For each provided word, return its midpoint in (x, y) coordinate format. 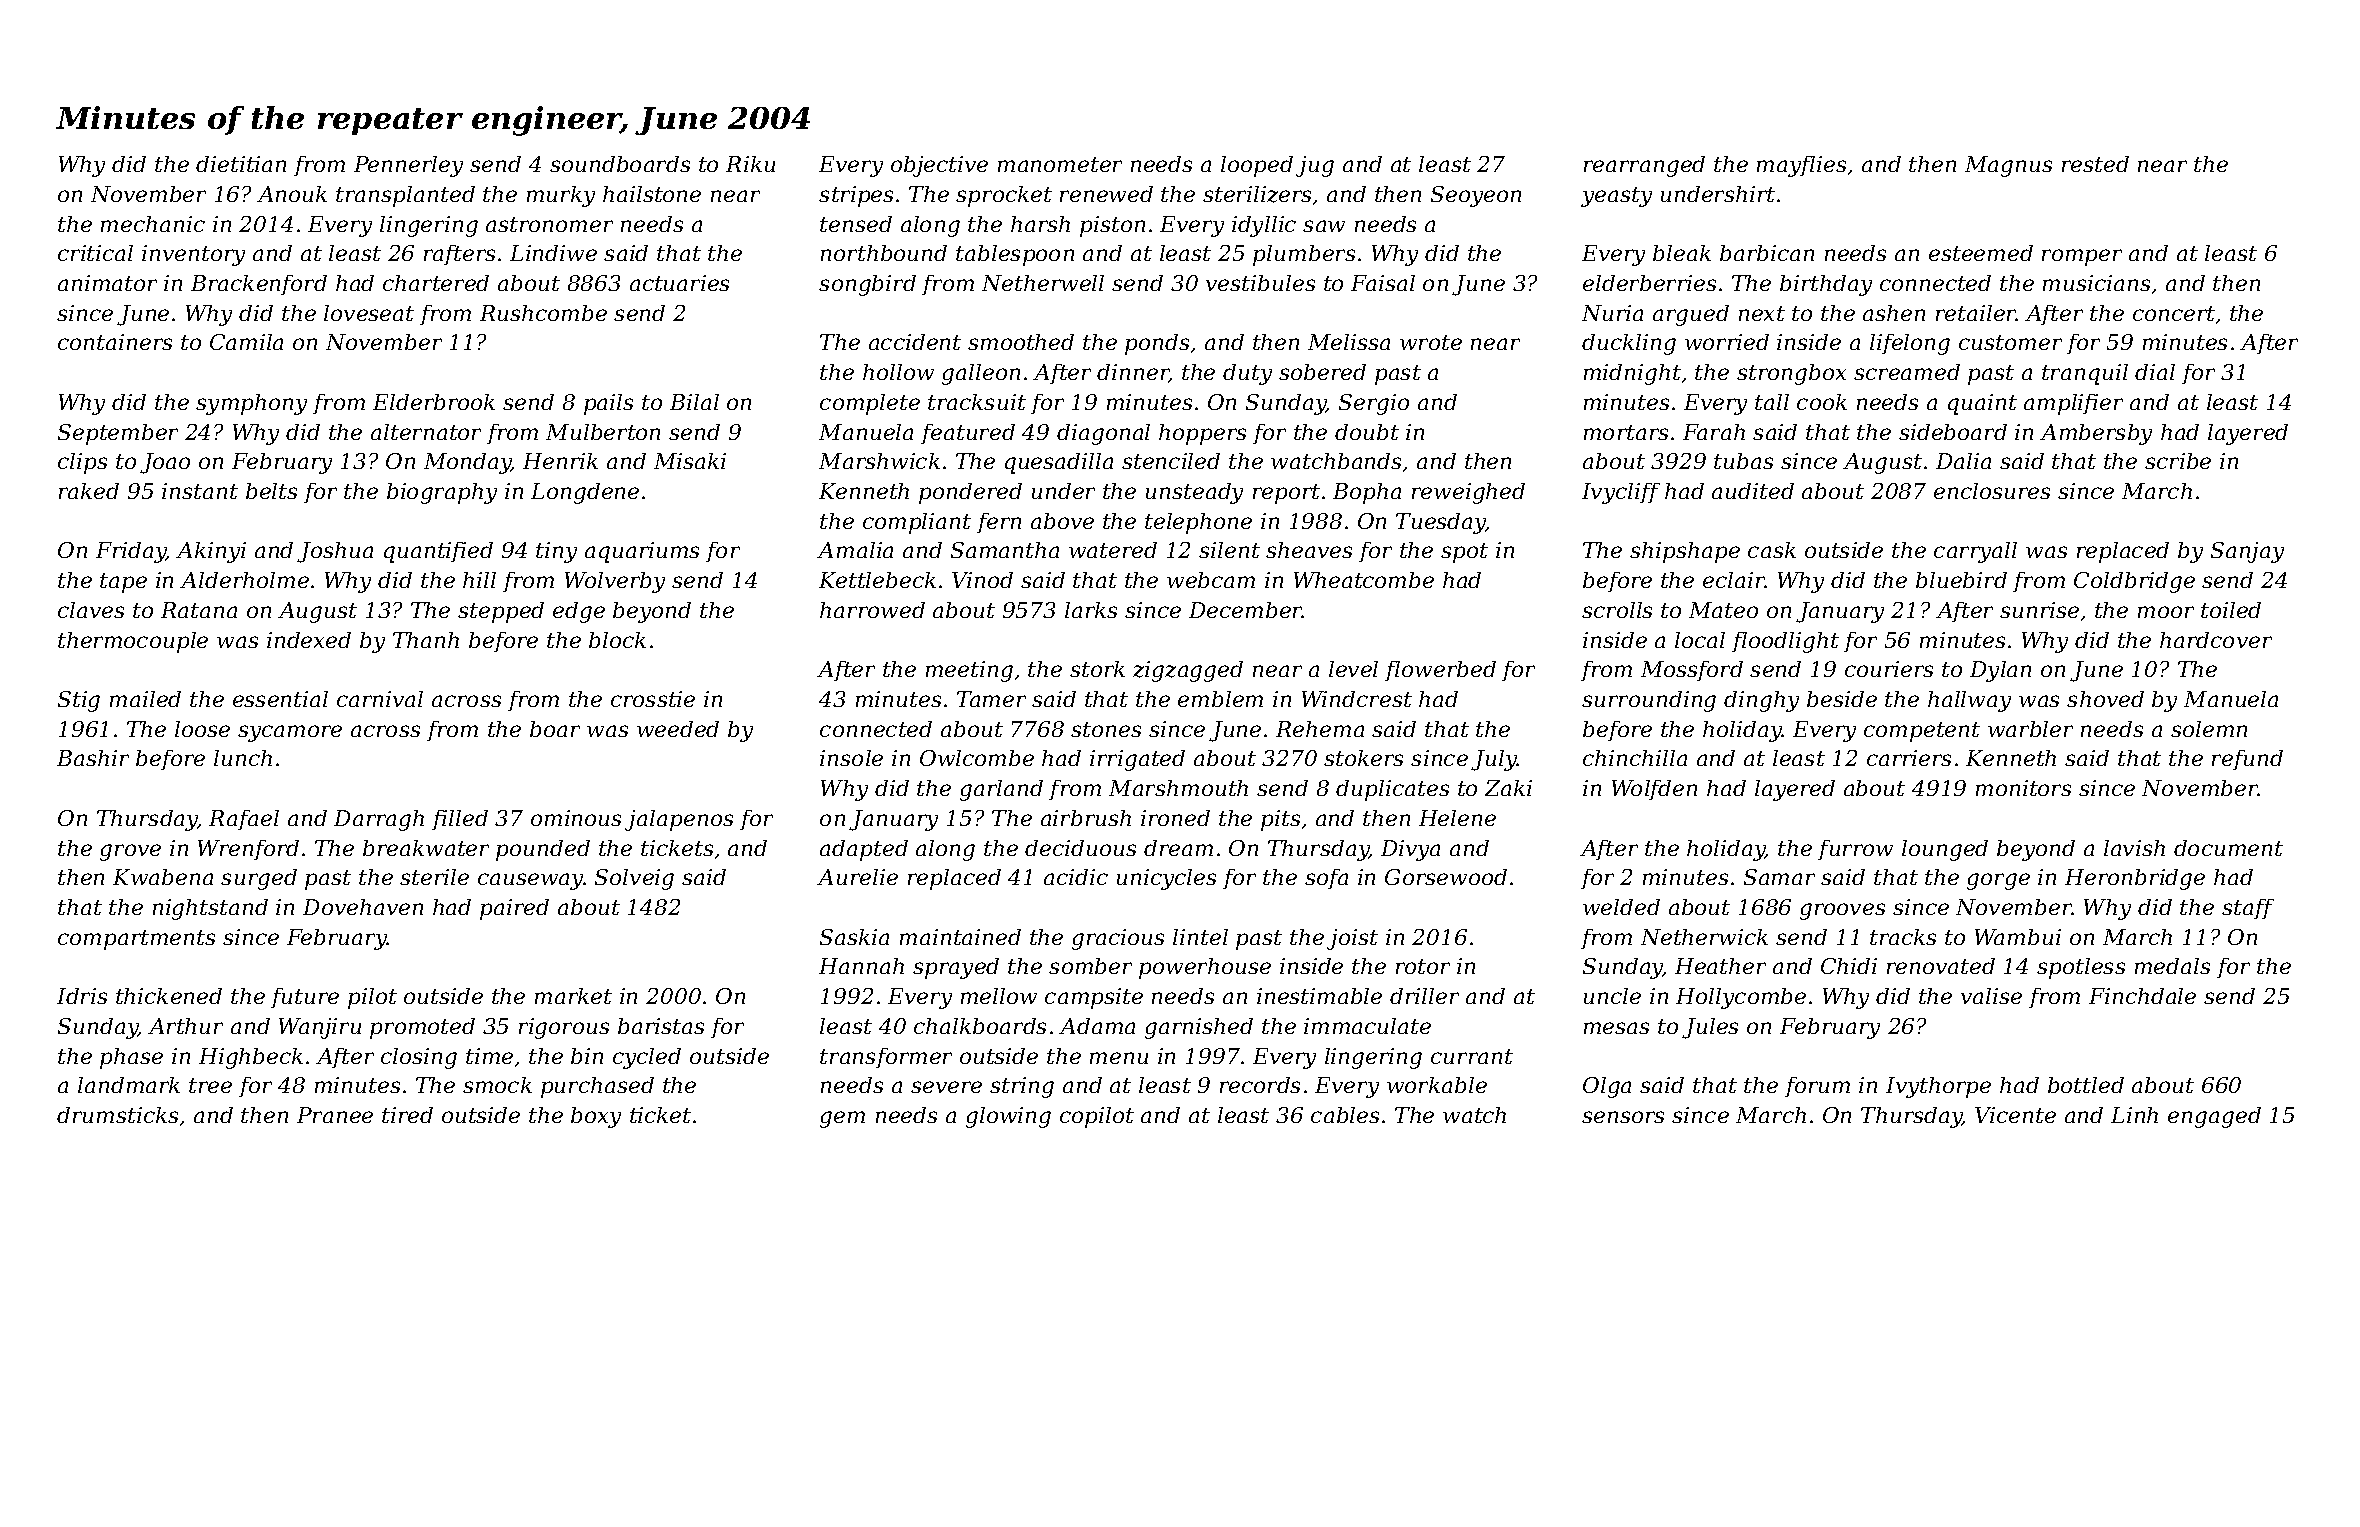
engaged (2214, 1117)
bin (587, 1056)
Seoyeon (1476, 196)
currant (1472, 1056)
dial (2155, 372)
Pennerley (408, 166)
